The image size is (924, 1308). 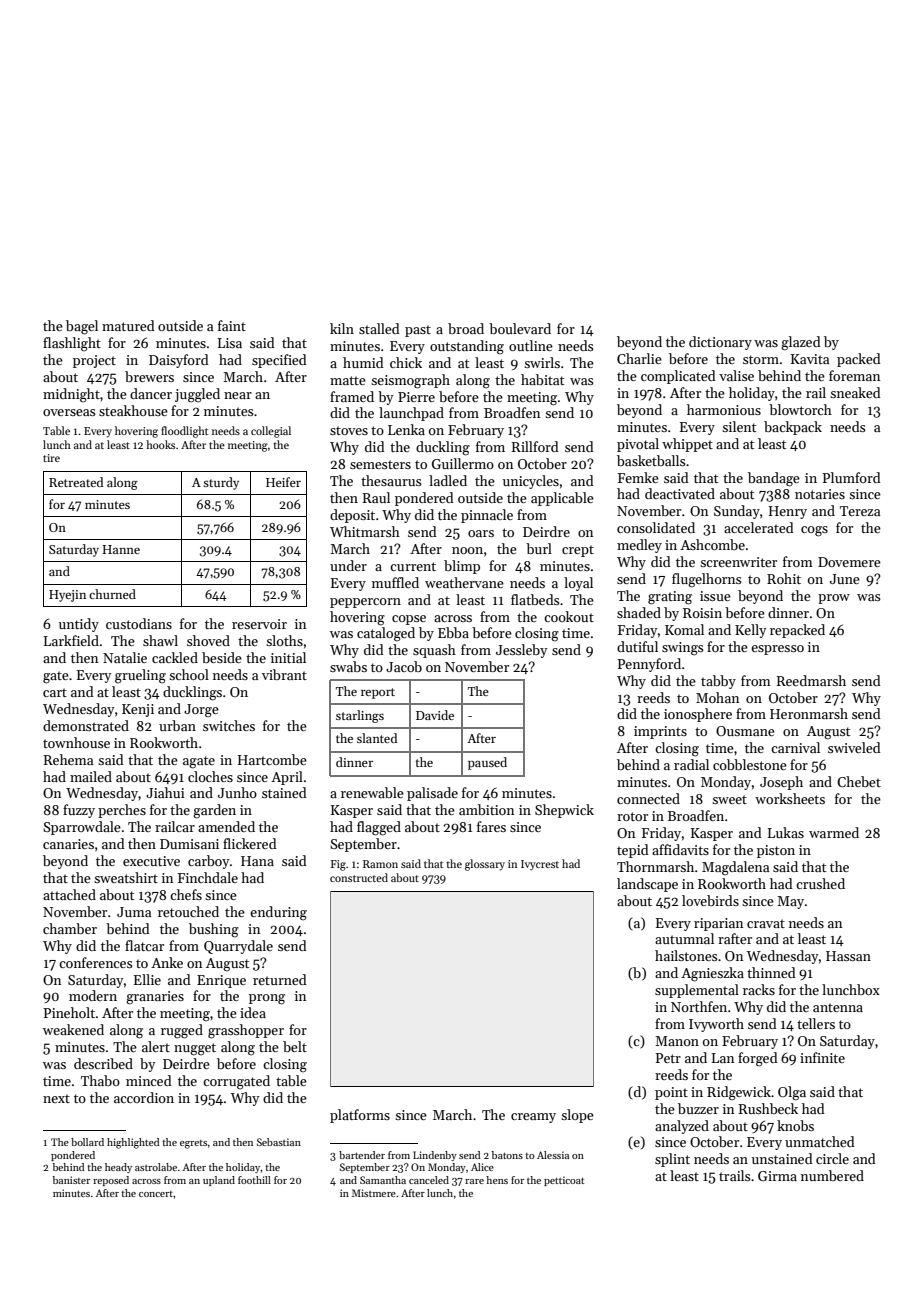 I want to click on grasshopper, so click(x=246, y=1031).
